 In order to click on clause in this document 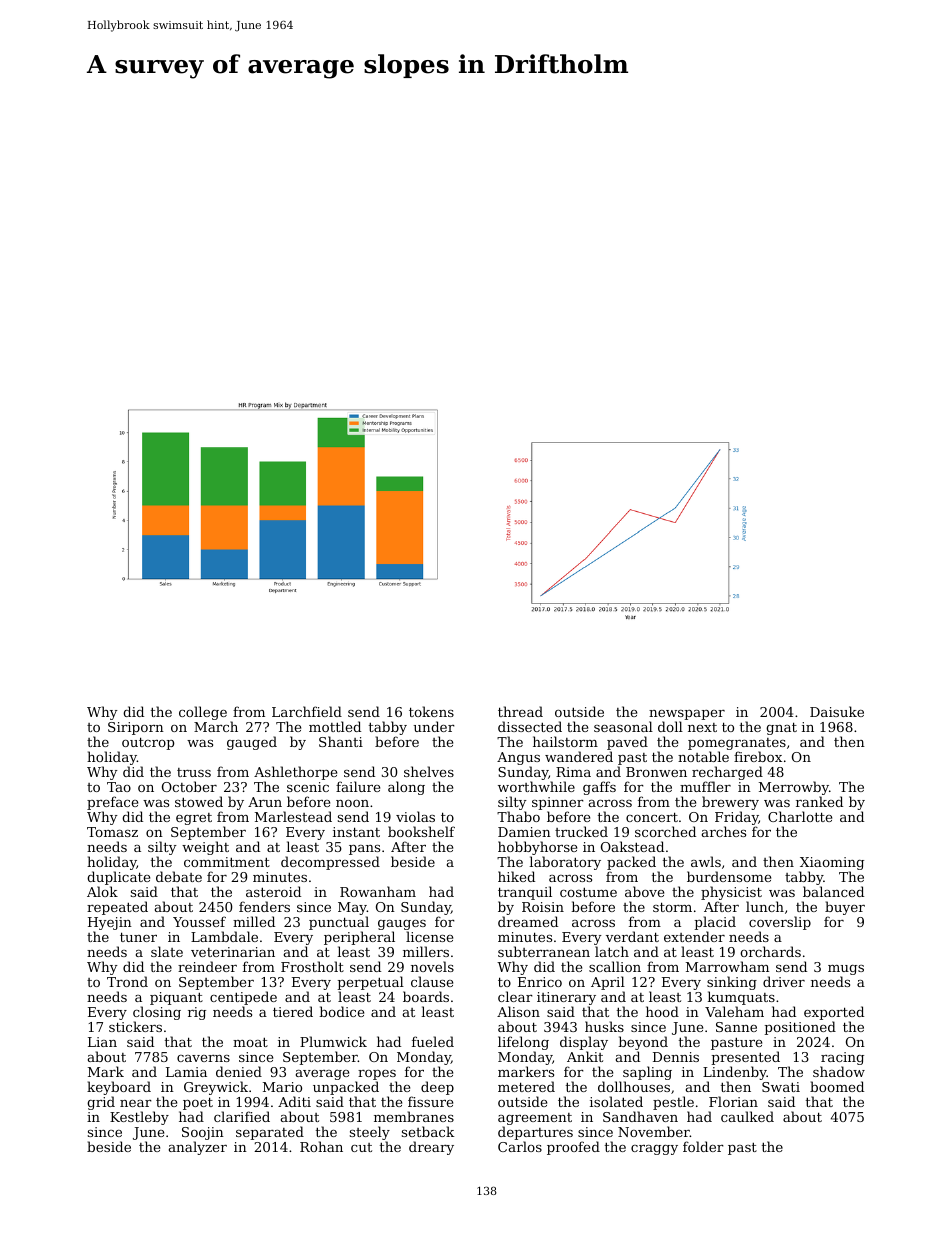, I will do `click(432, 981)`.
